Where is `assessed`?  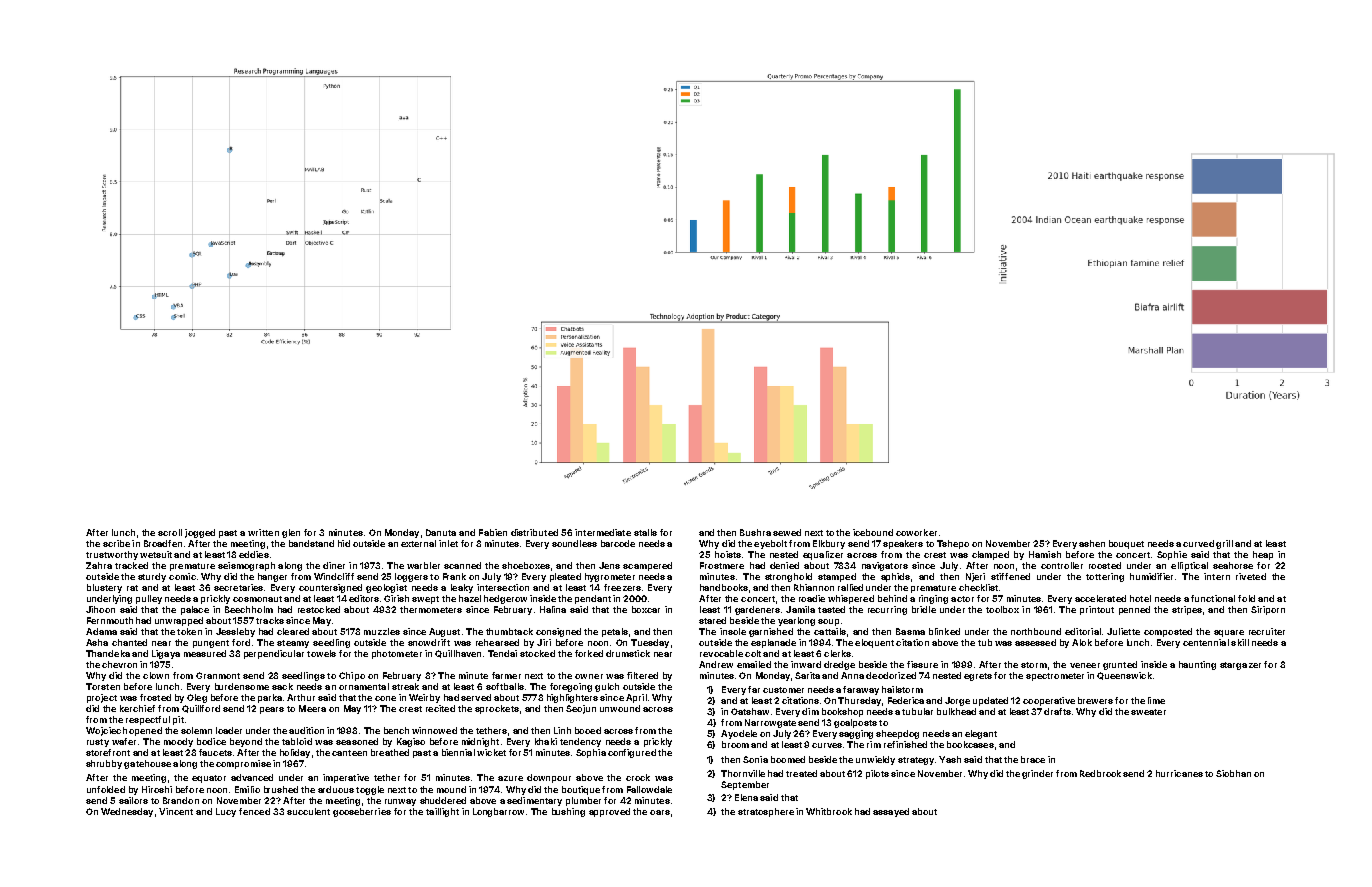 assessed is located at coordinates (1035, 642).
